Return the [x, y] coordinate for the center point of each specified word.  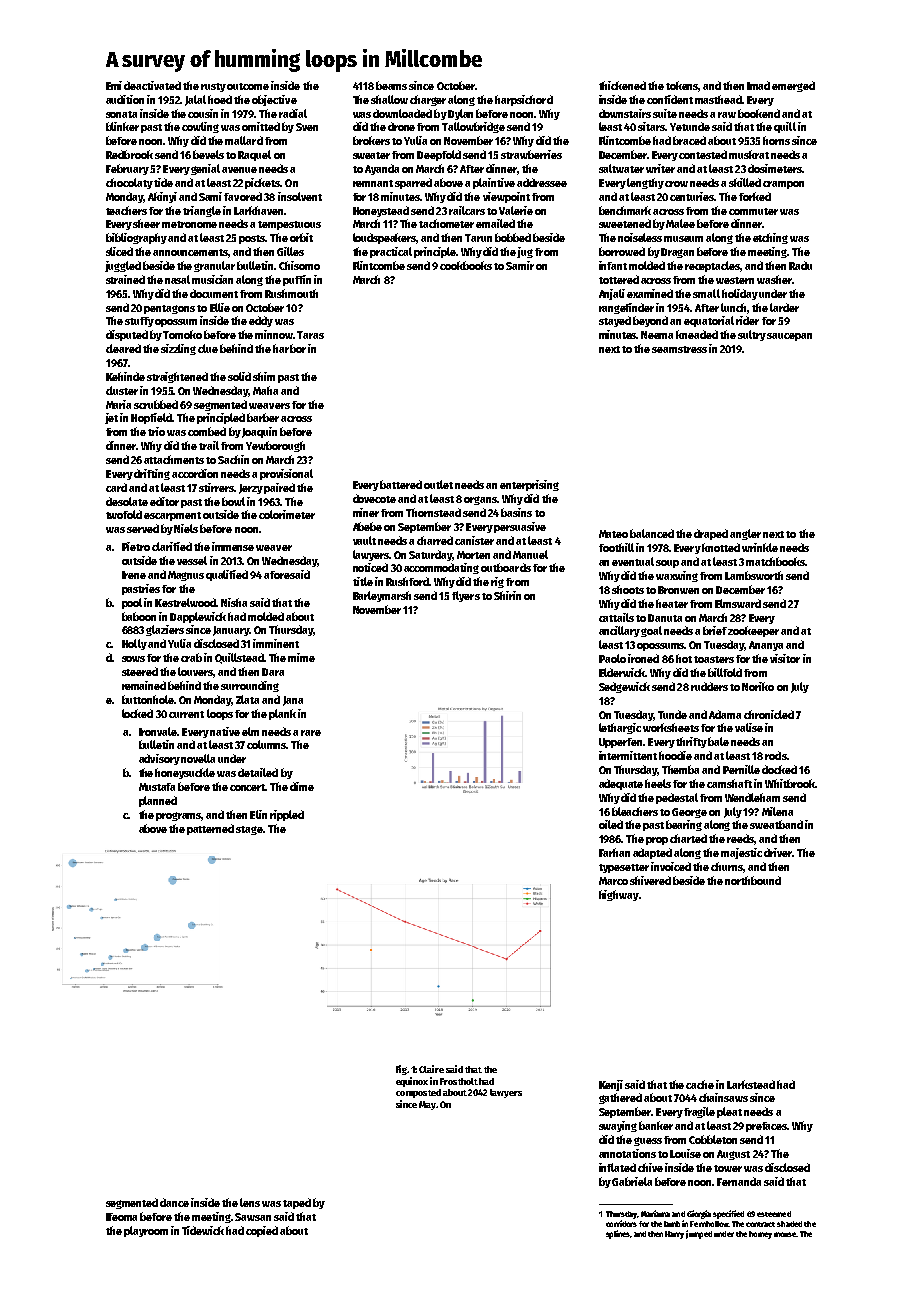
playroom [146, 1231]
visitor [785, 658]
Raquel [254, 155]
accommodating [441, 568]
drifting [152, 474]
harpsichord [524, 100]
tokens [682, 86]
